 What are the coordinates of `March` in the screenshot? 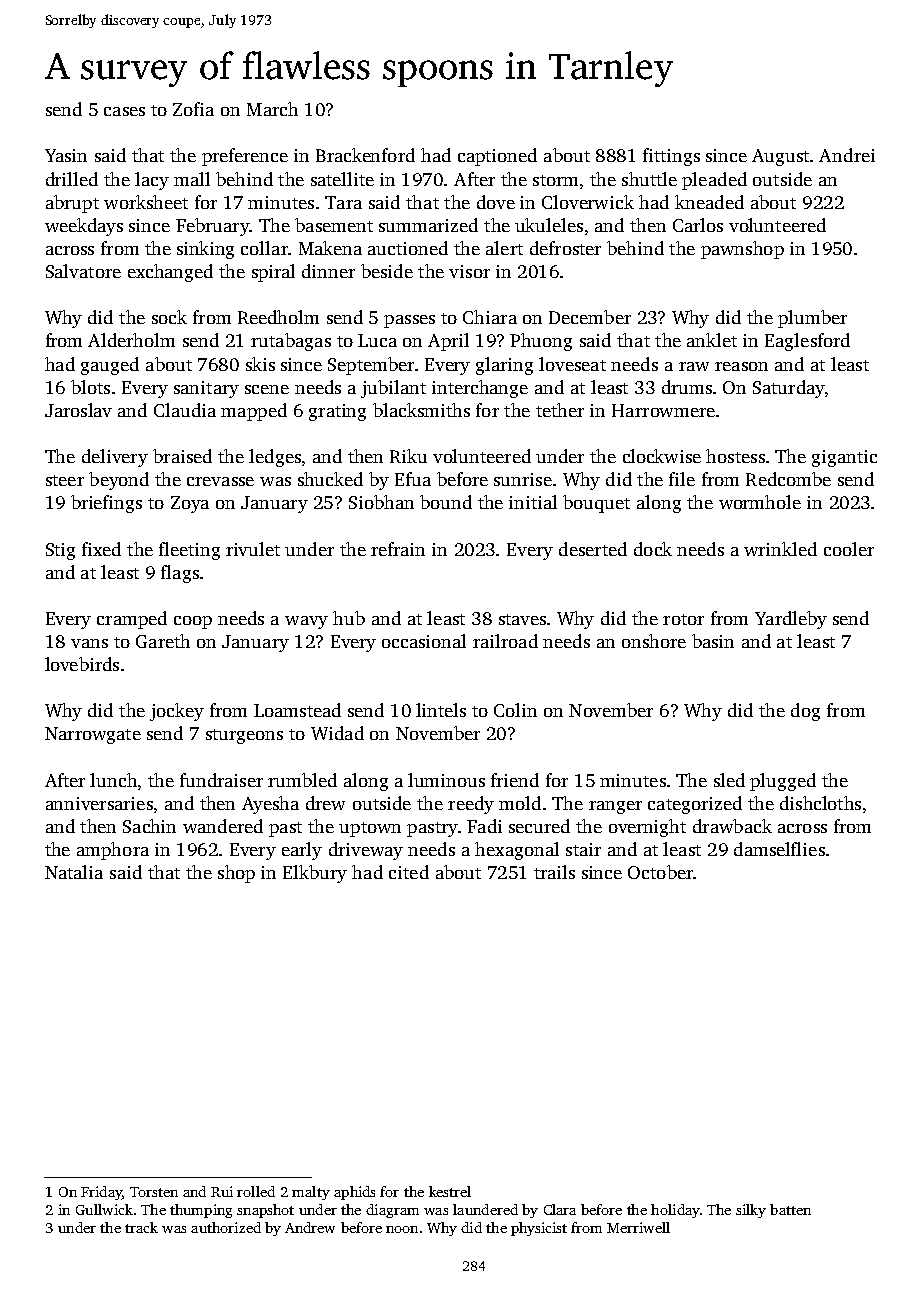 It's located at (272, 109).
